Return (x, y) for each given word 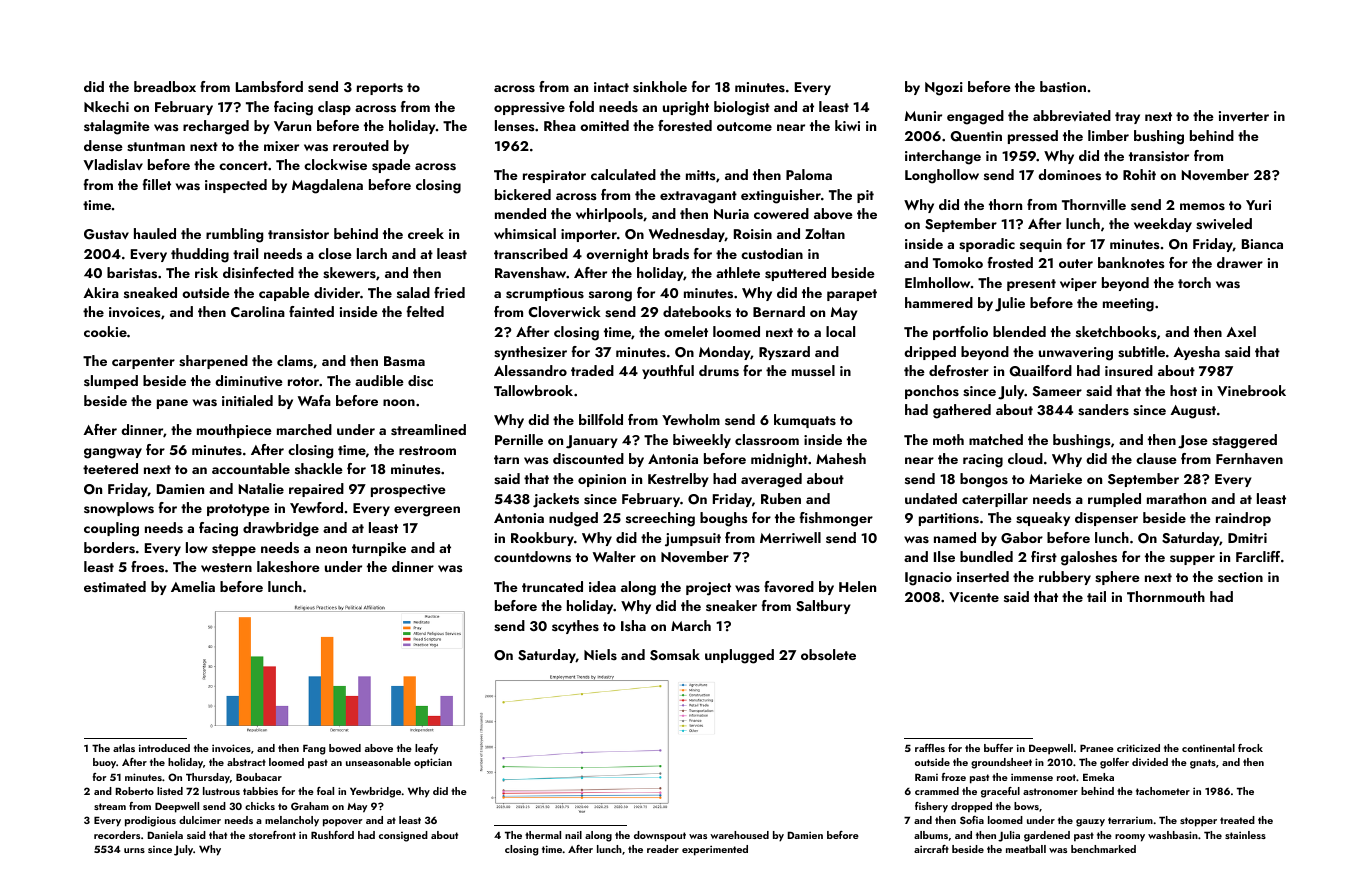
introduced (164, 748)
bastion (1063, 87)
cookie (105, 331)
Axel (1241, 331)
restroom (427, 450)
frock (1250, 748)
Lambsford (269, 87)
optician (433, 763)
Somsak (675, 655)
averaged (771, 480)
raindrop (1243, 519)
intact (611, 87)
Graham (310, 806)
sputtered (795, 274)
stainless (1245, 835)
